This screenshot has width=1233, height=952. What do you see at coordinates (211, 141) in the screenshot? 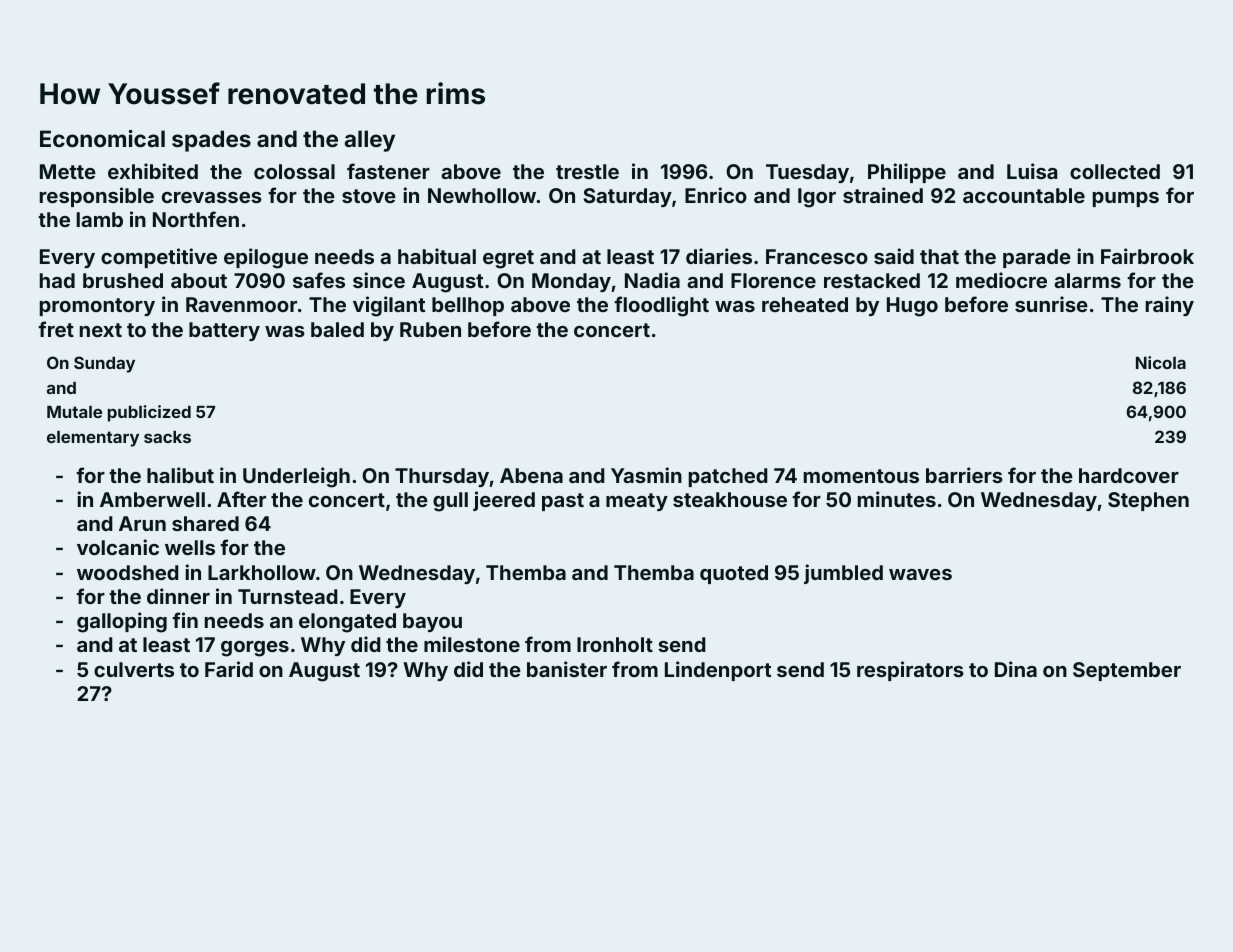
I see `spades` at bounding box center [211, 141].
